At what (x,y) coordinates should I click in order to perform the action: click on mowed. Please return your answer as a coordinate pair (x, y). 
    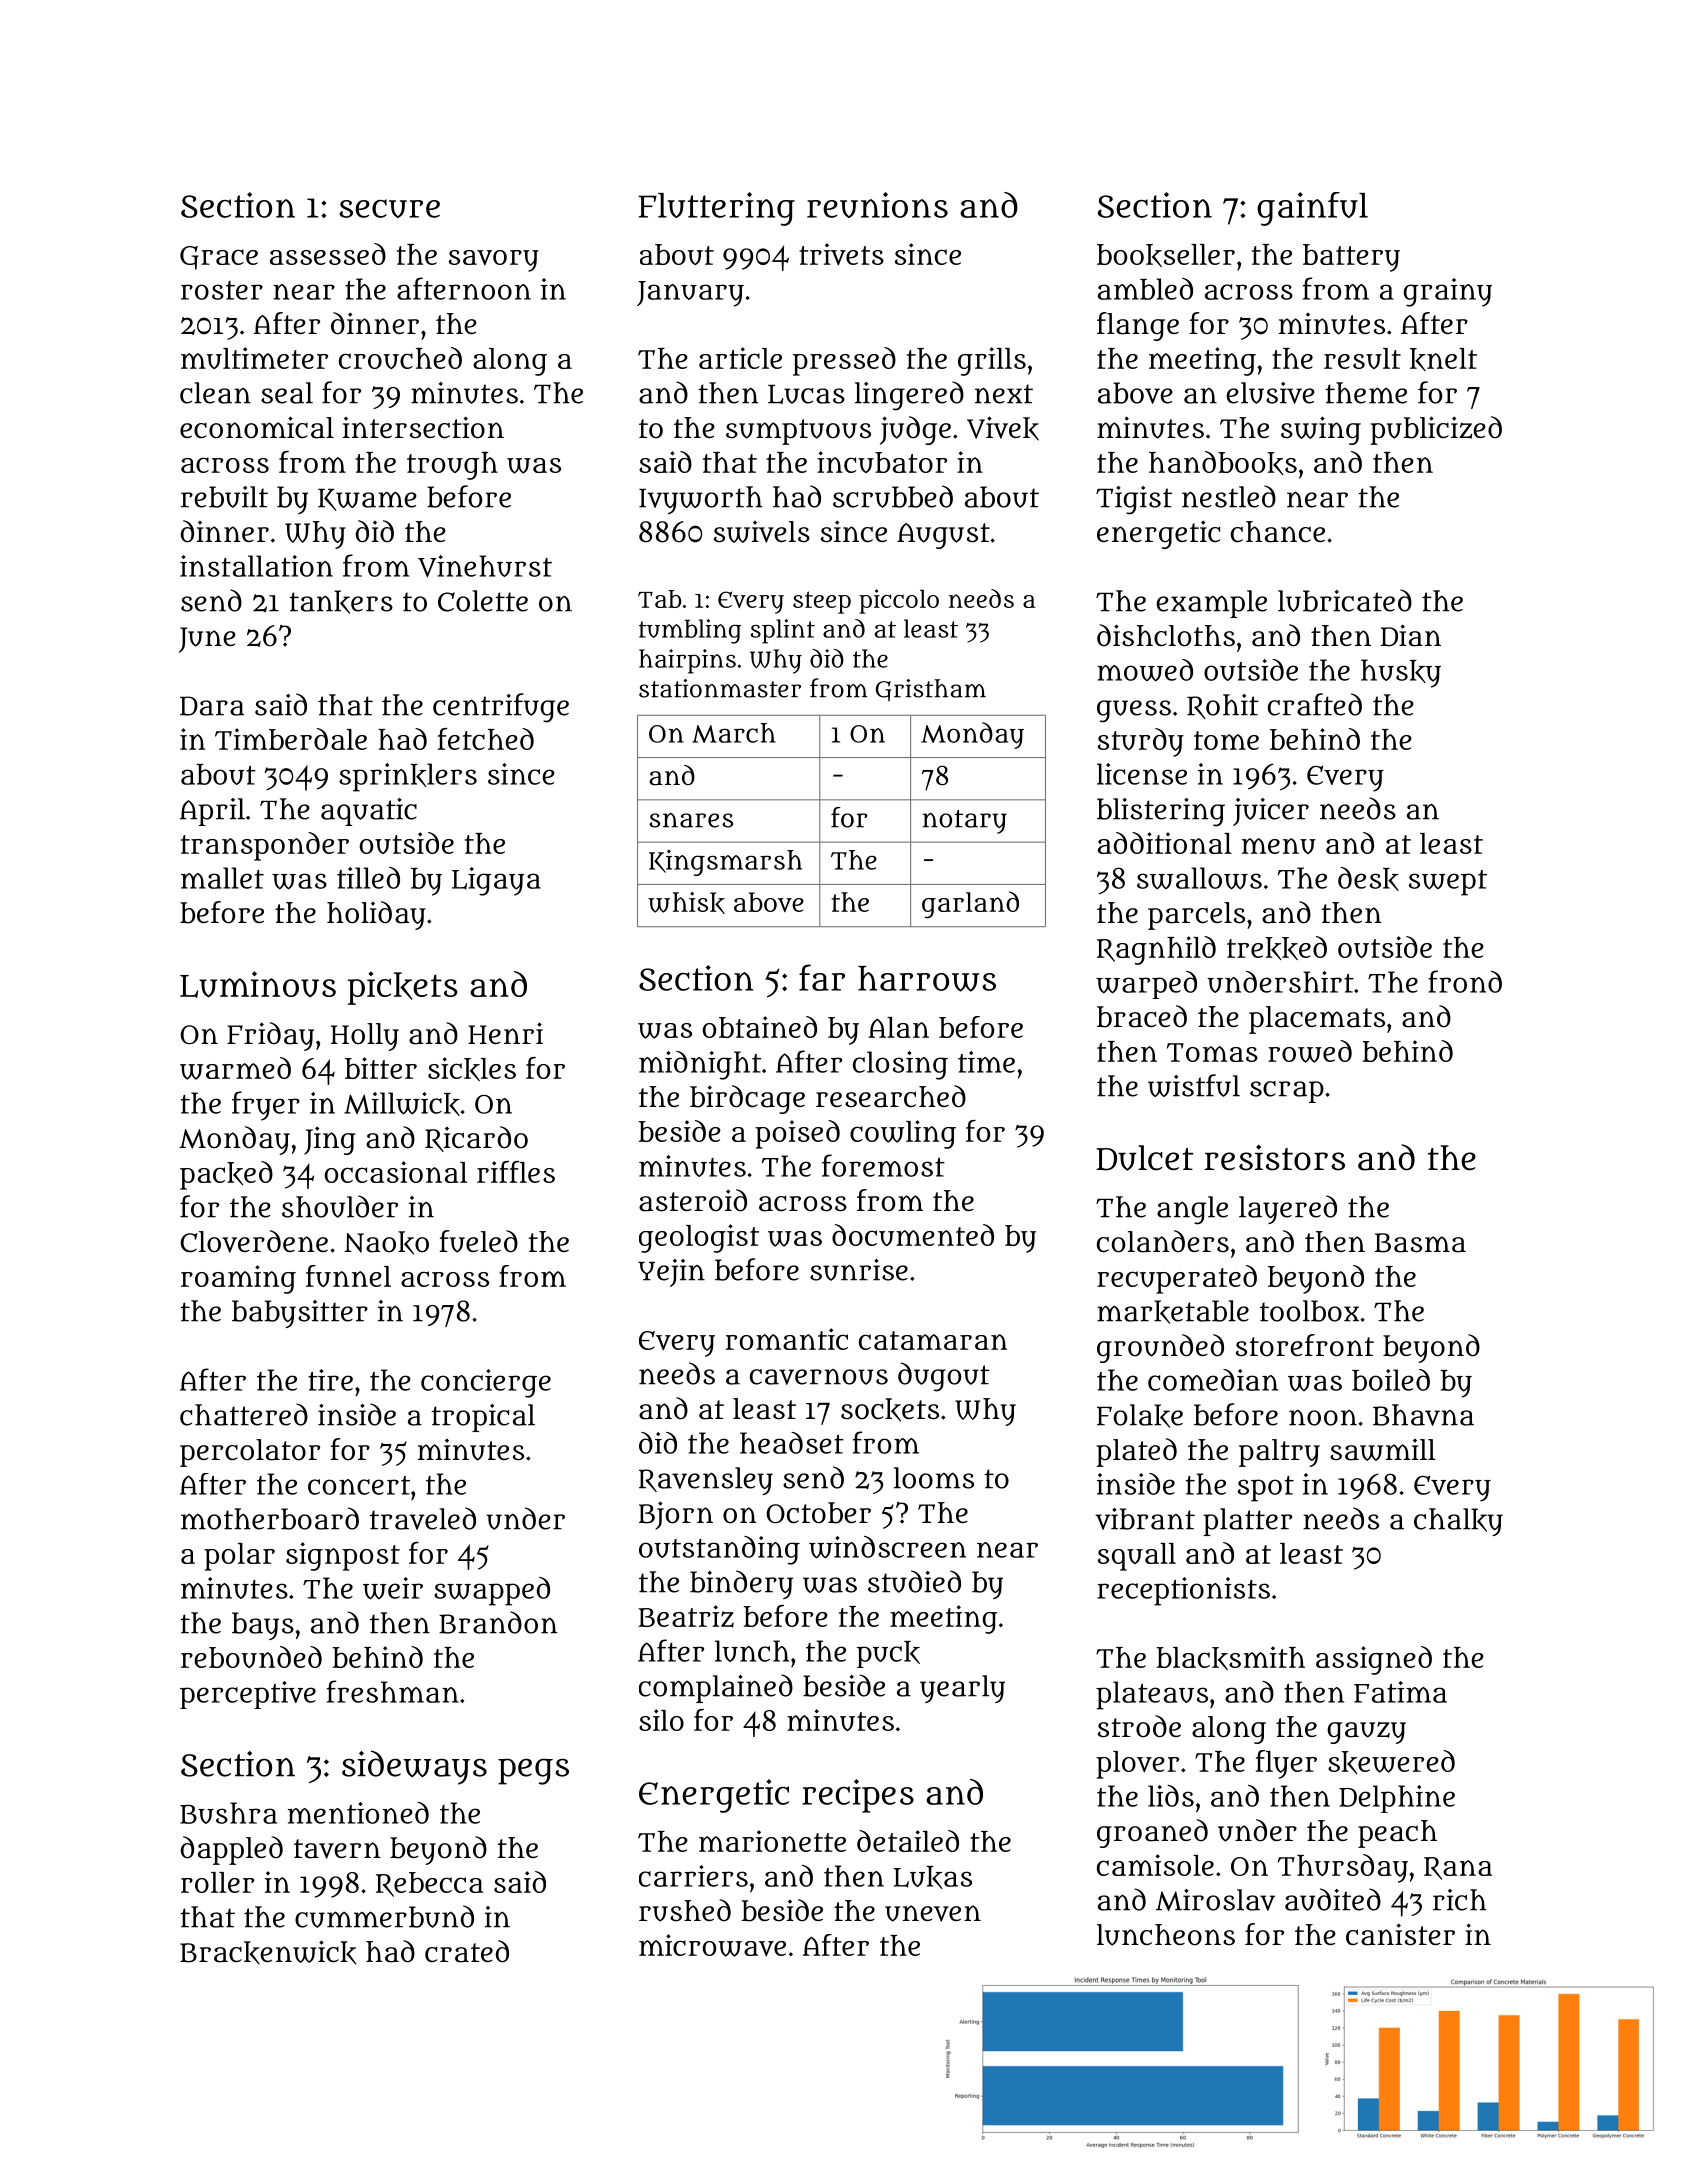
    Looking at the image, I should click on (1145, 670).
